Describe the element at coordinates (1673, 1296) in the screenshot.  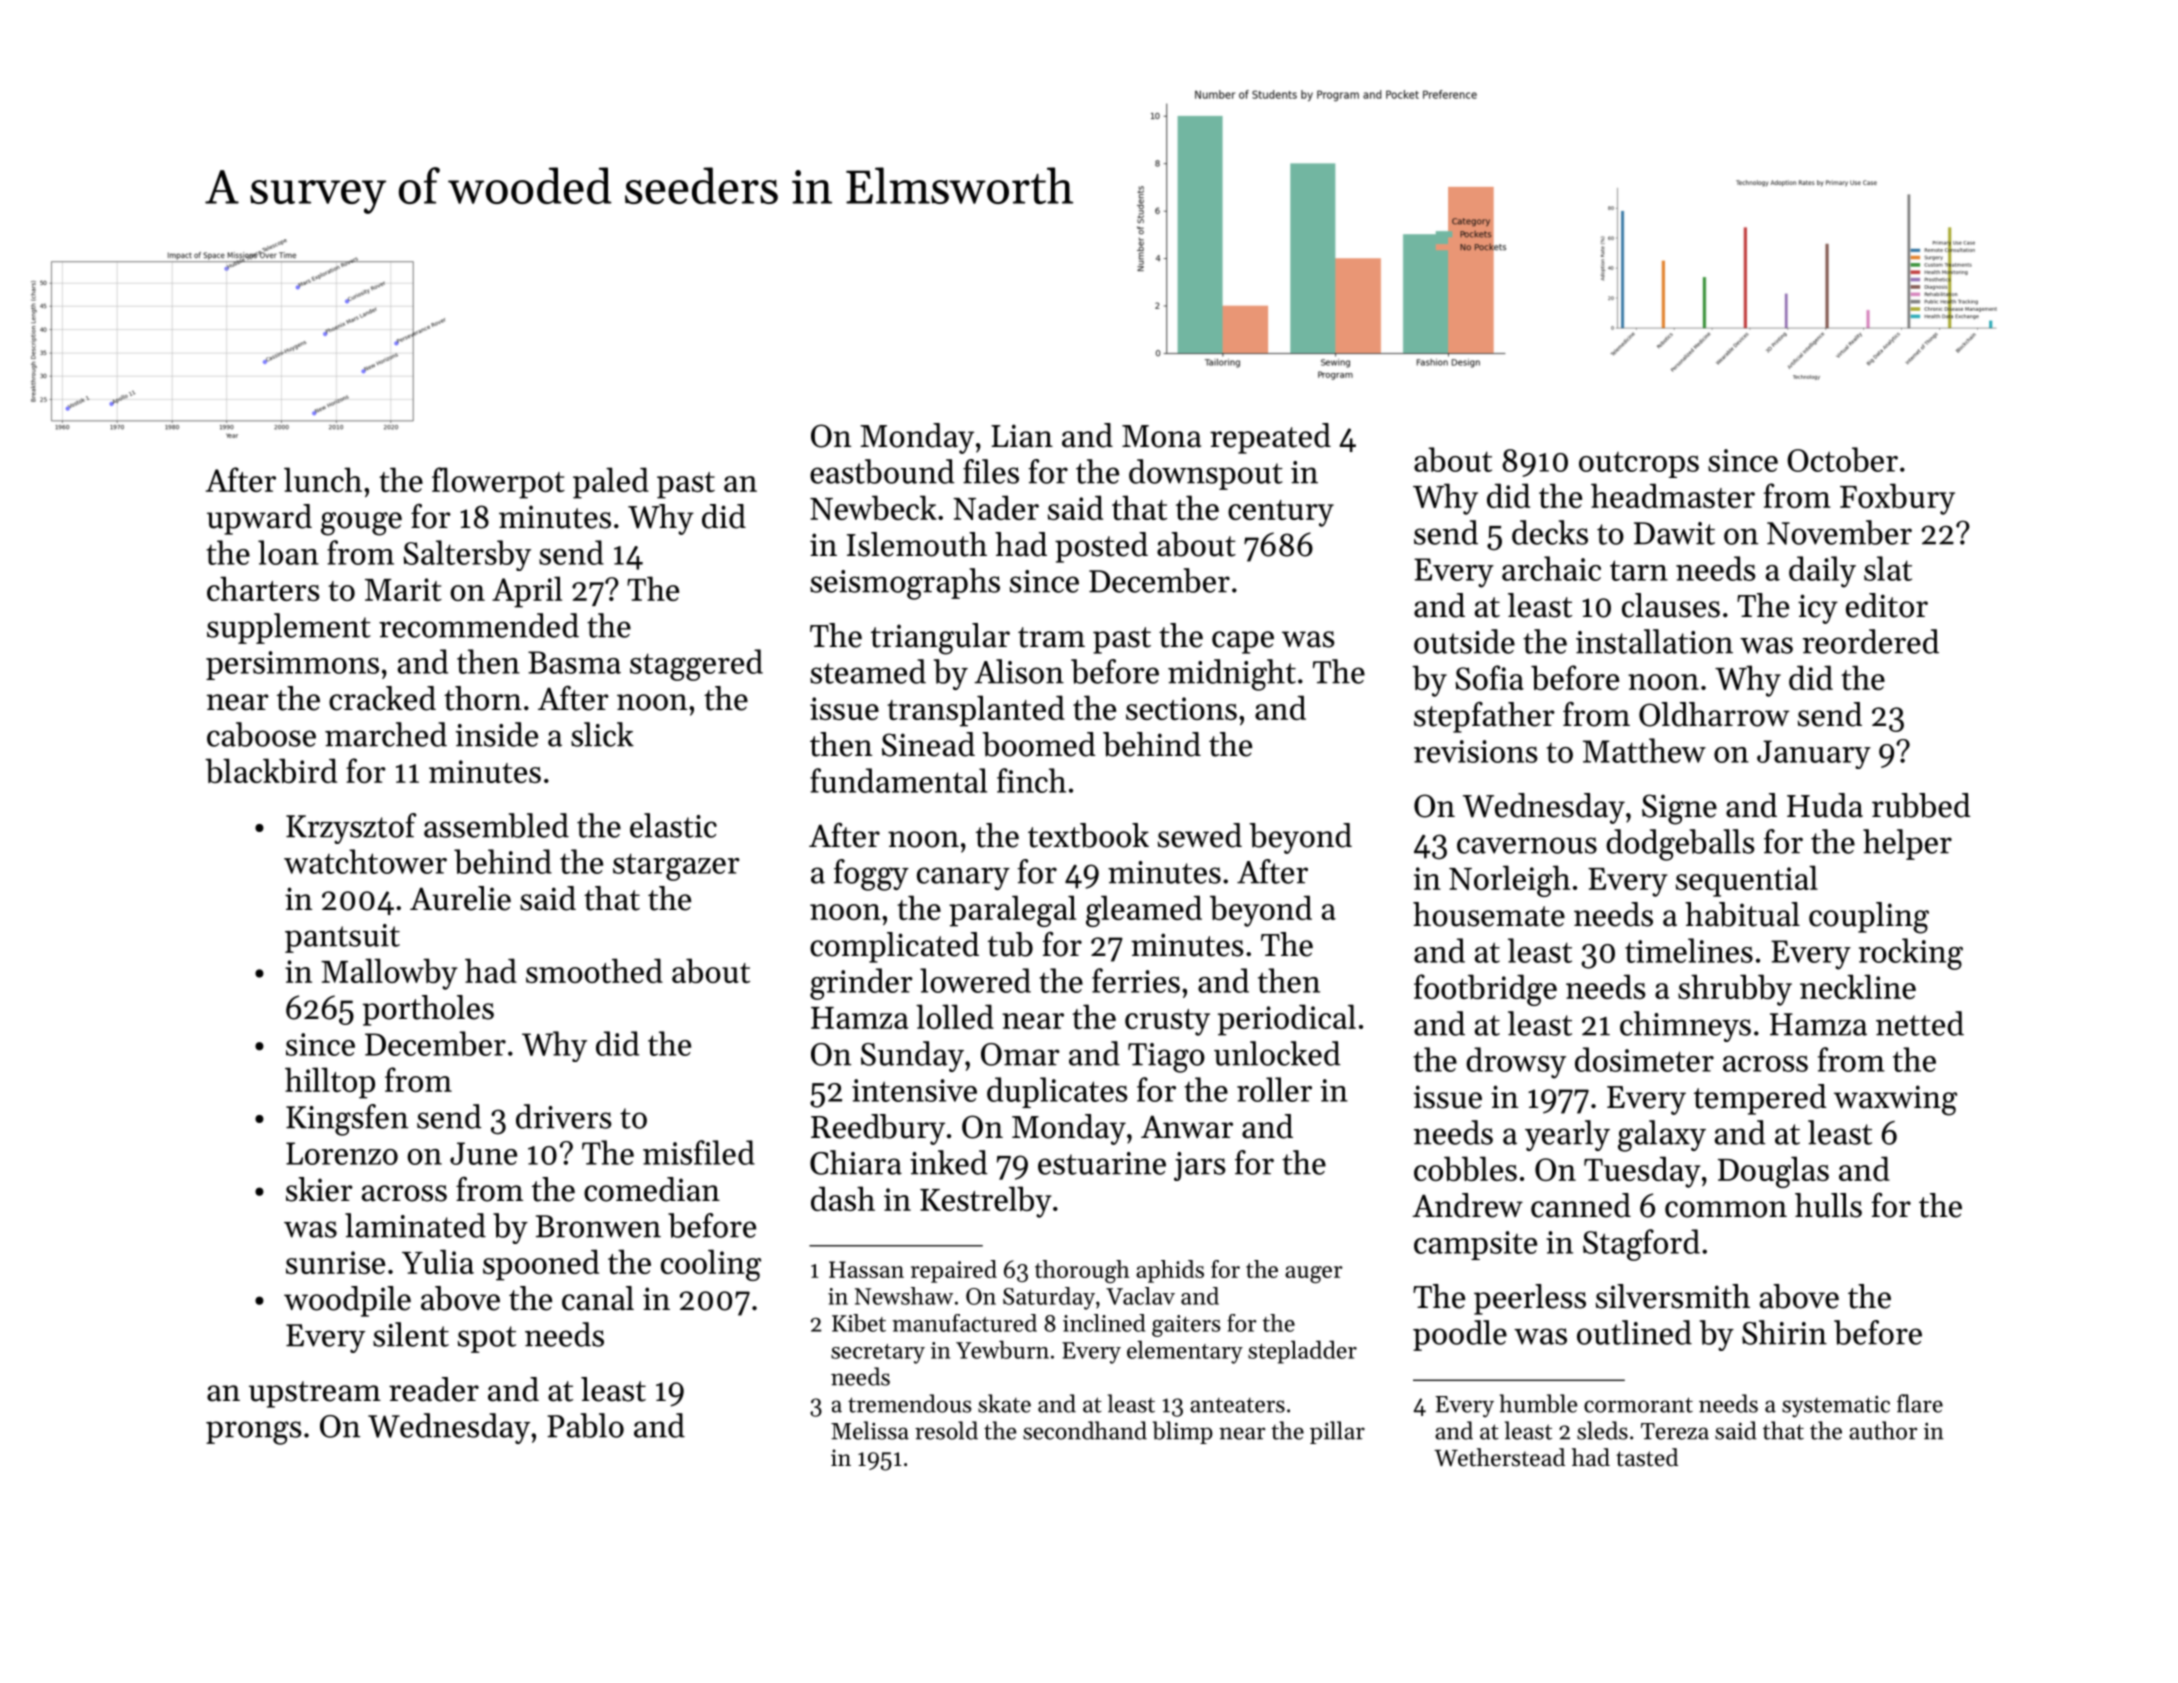
I see `silversmith` at that location.
